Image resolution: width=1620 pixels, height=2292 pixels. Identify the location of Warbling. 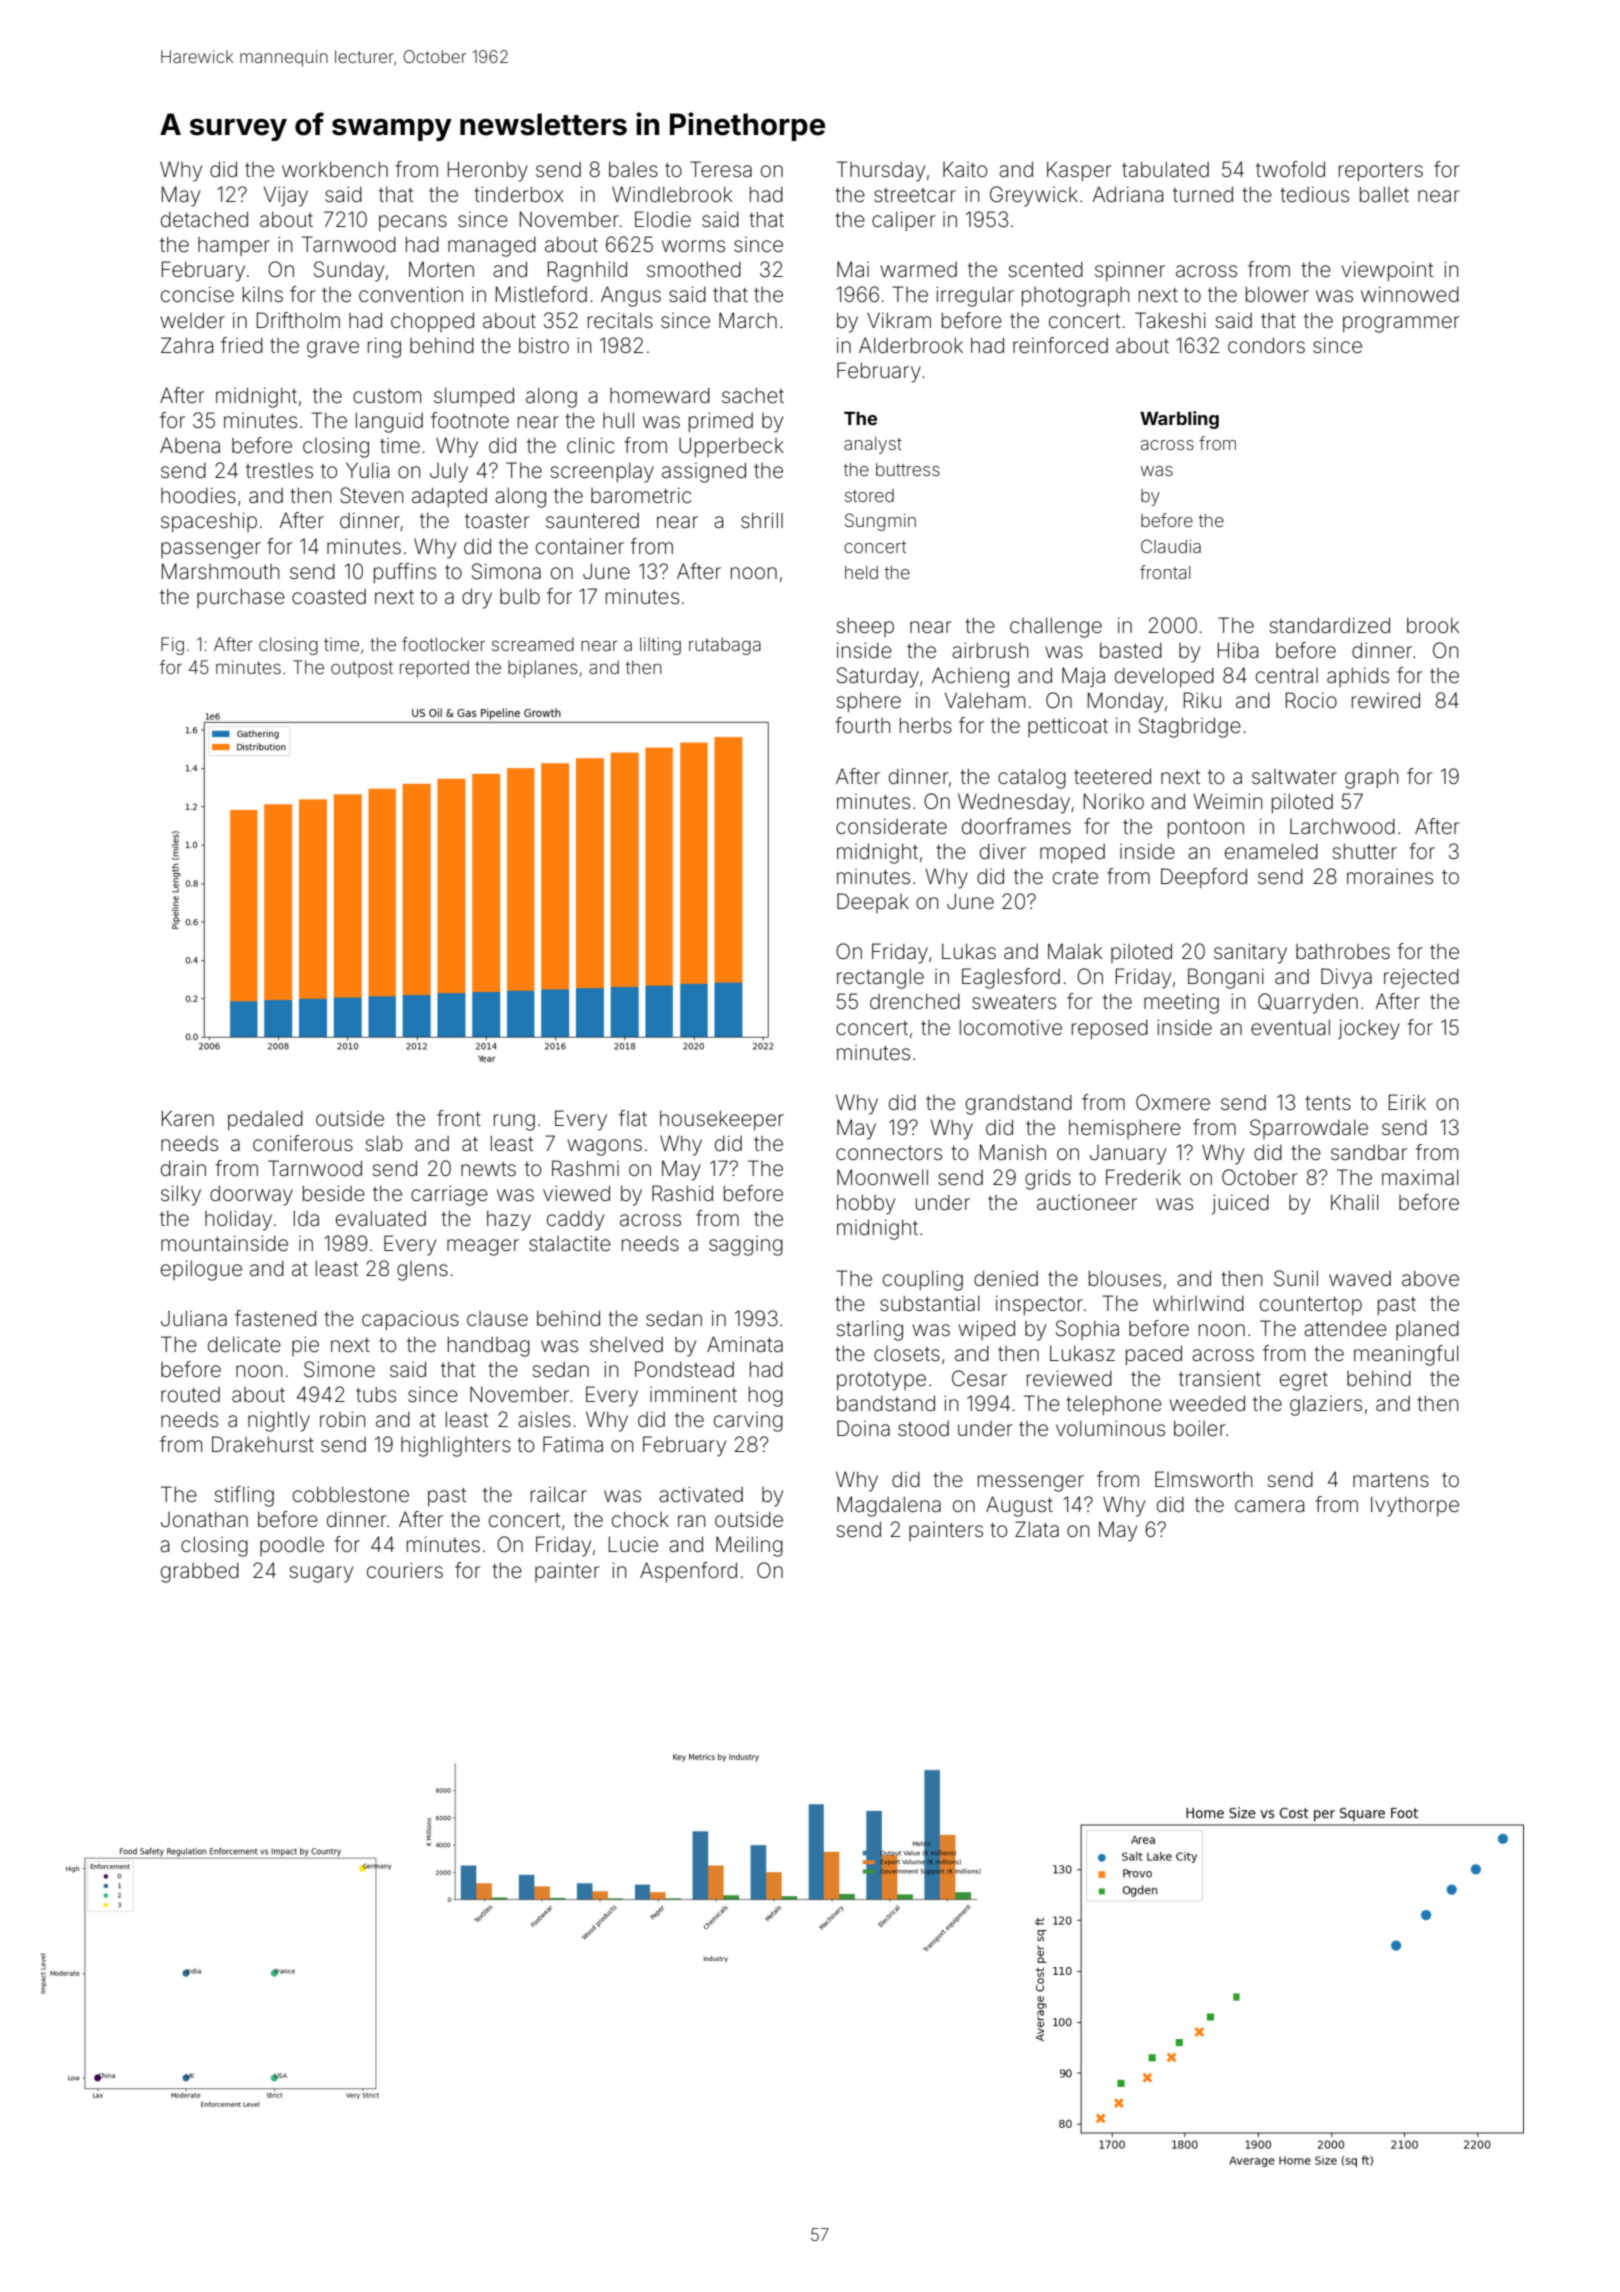
(1179, 420).
